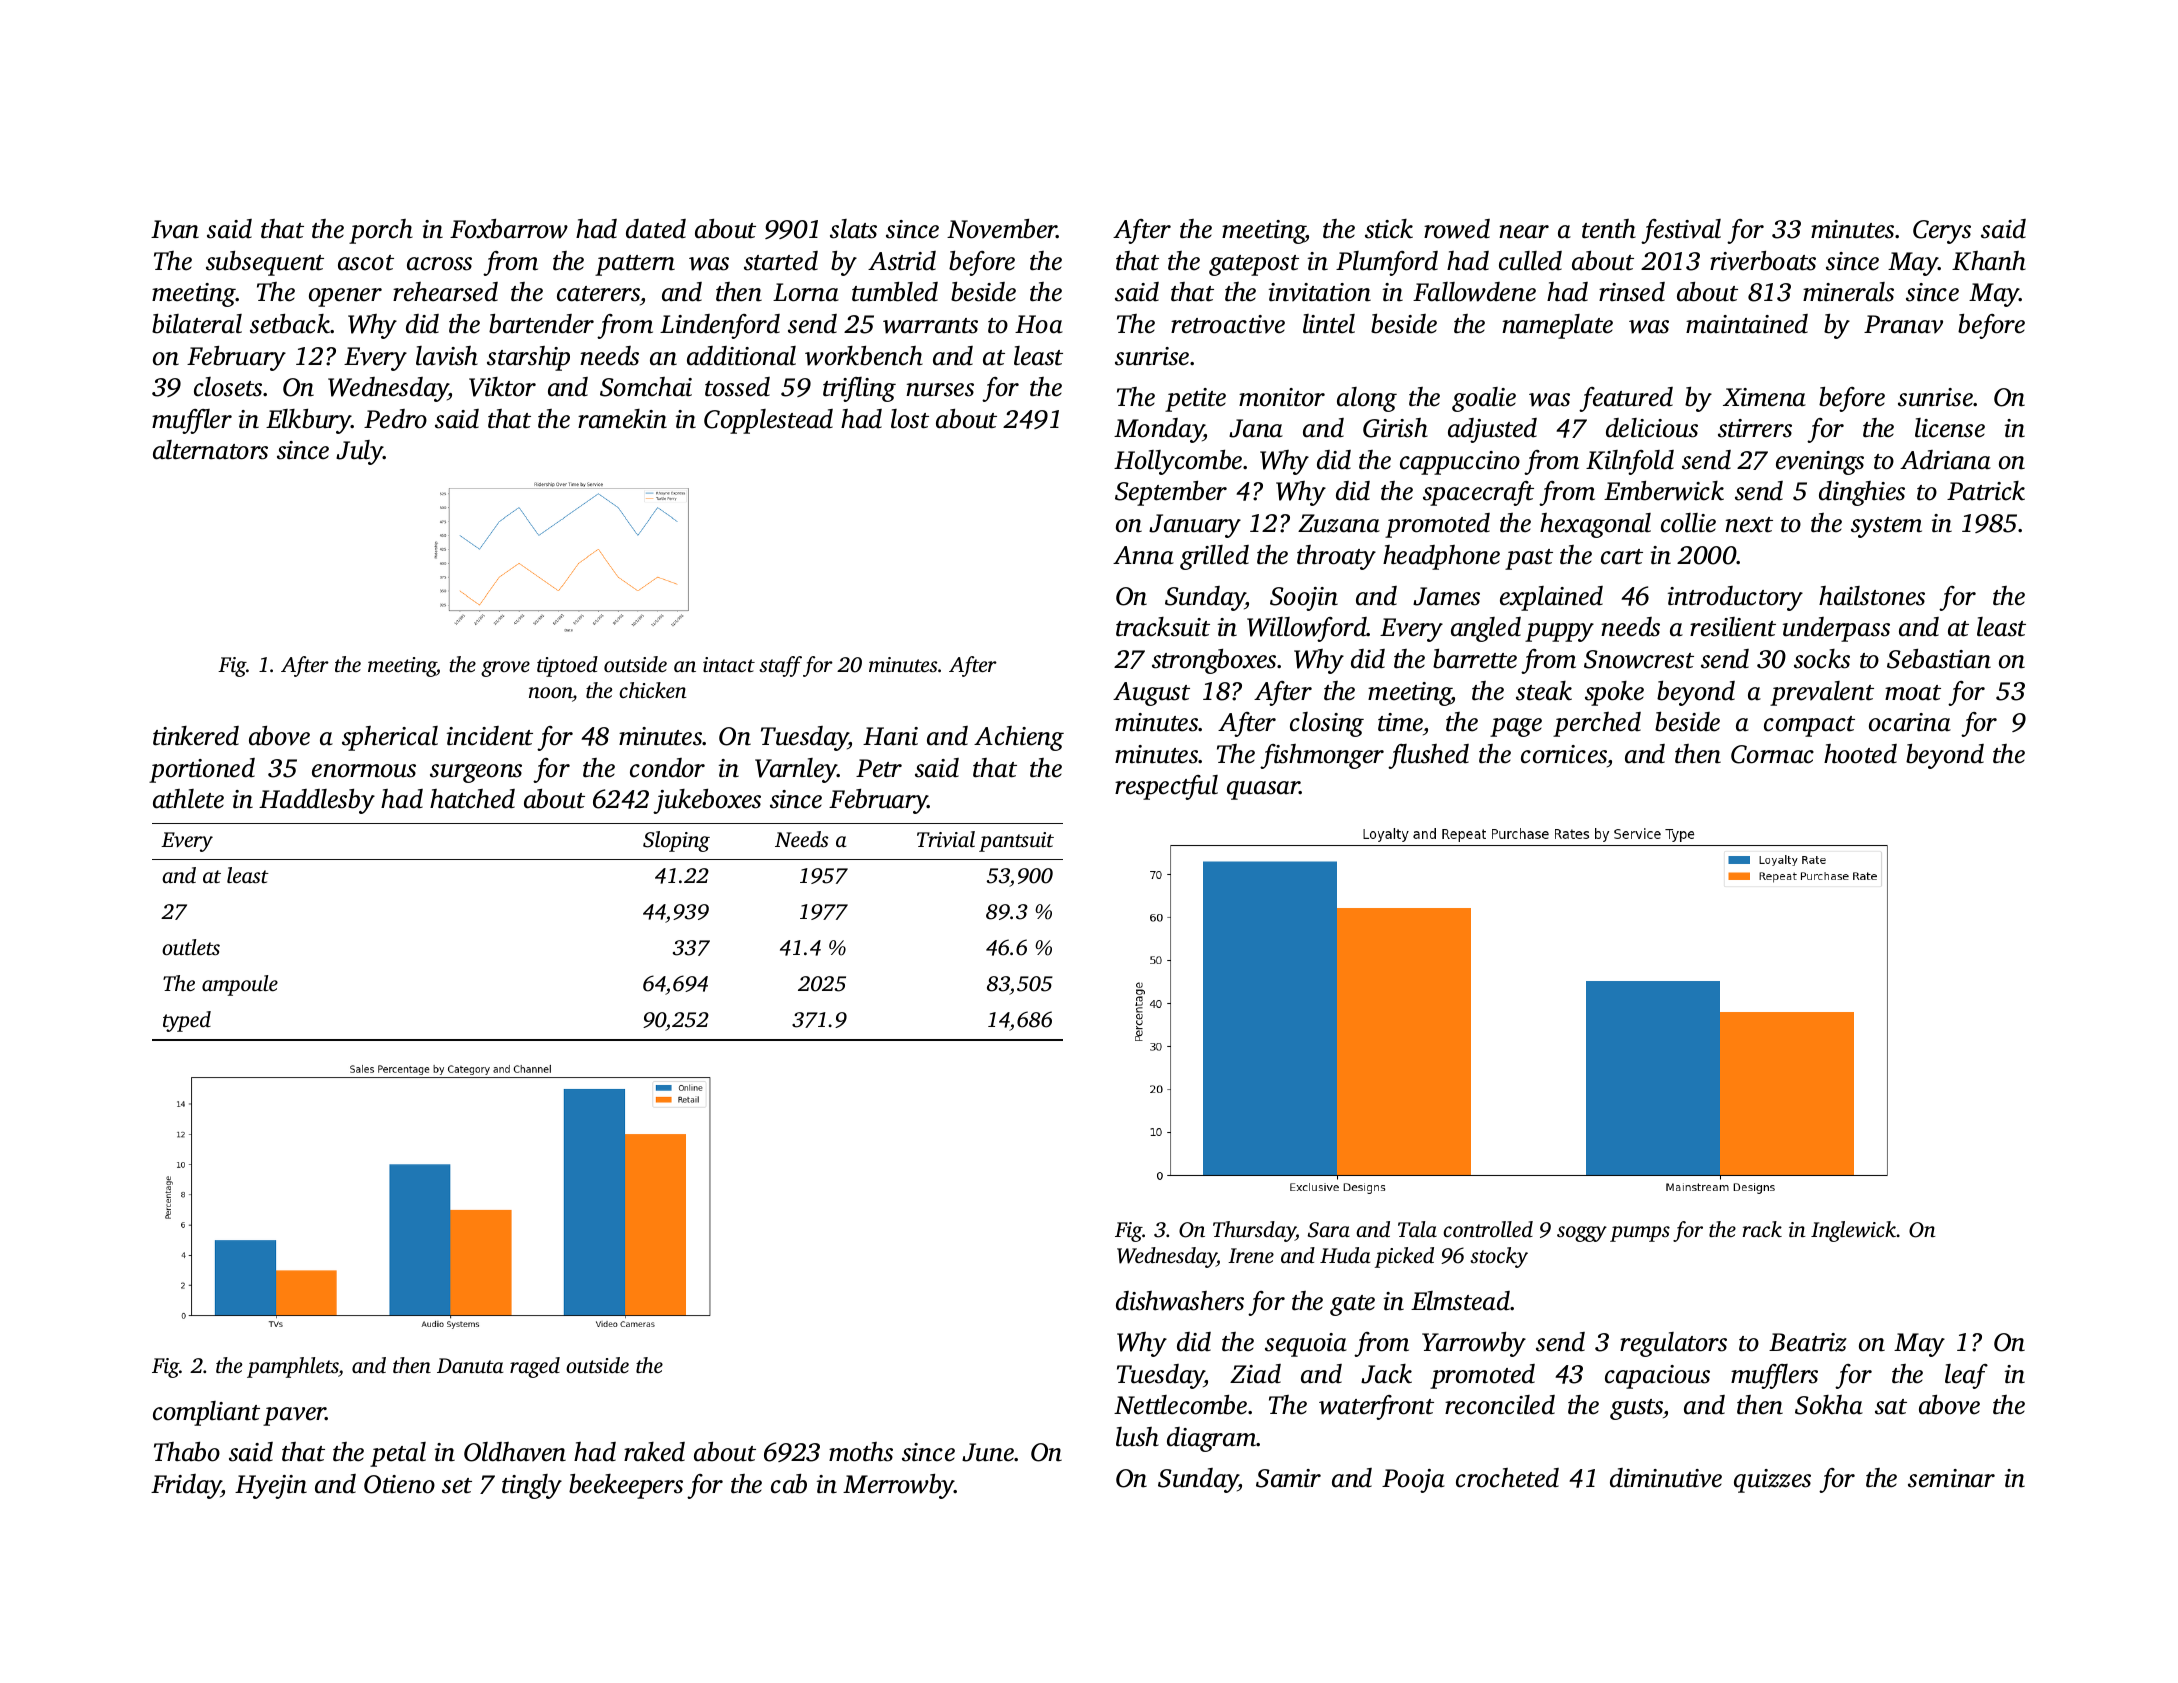 The height and width of the page is (1683, 2178). I want to click on closets, so click(228, 387).
